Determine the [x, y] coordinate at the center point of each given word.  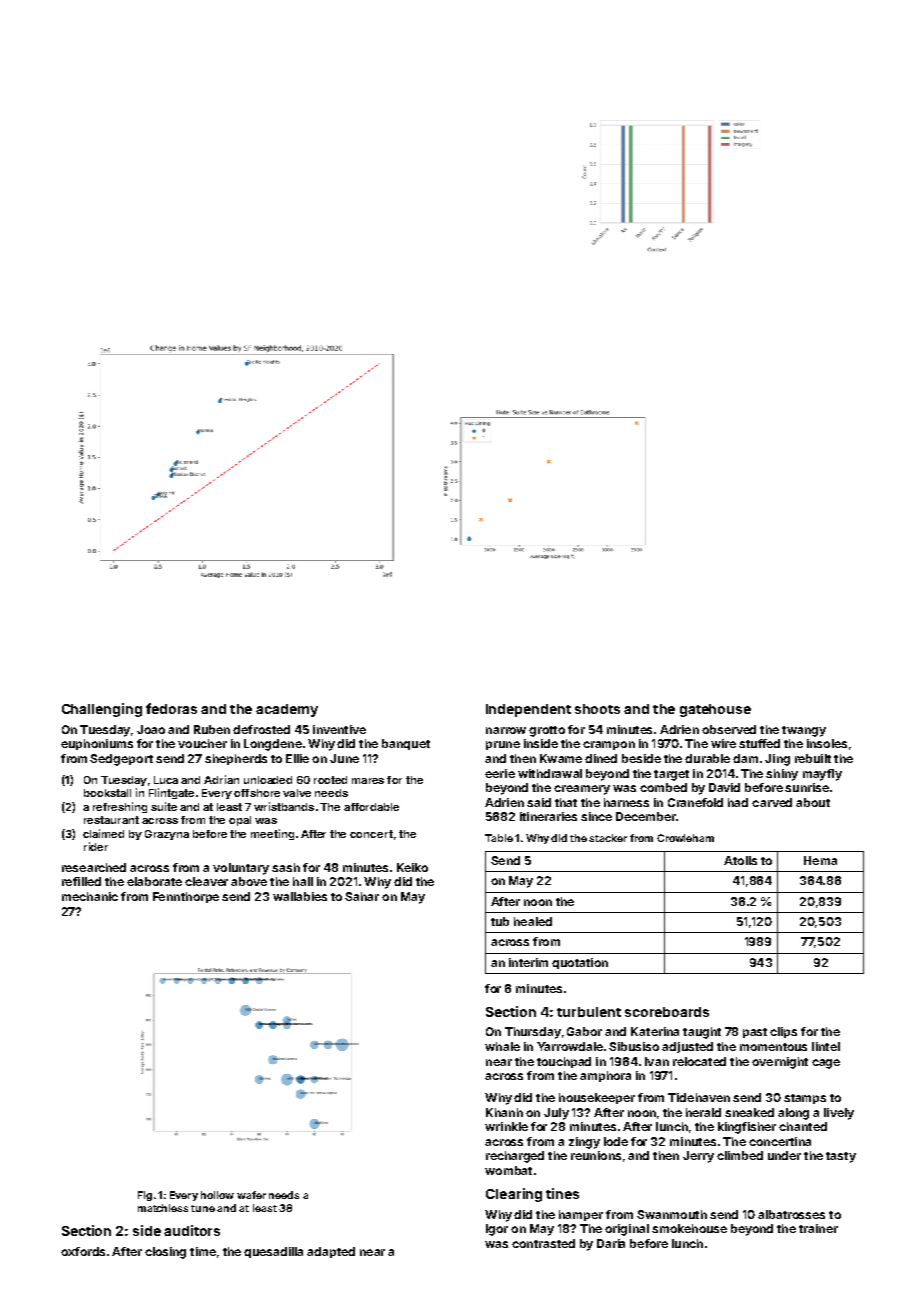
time [203, 1251]
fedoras [171, 708]
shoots [597, 709]
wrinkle [506, 1126]
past [755, 1033]
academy [287, 710]
